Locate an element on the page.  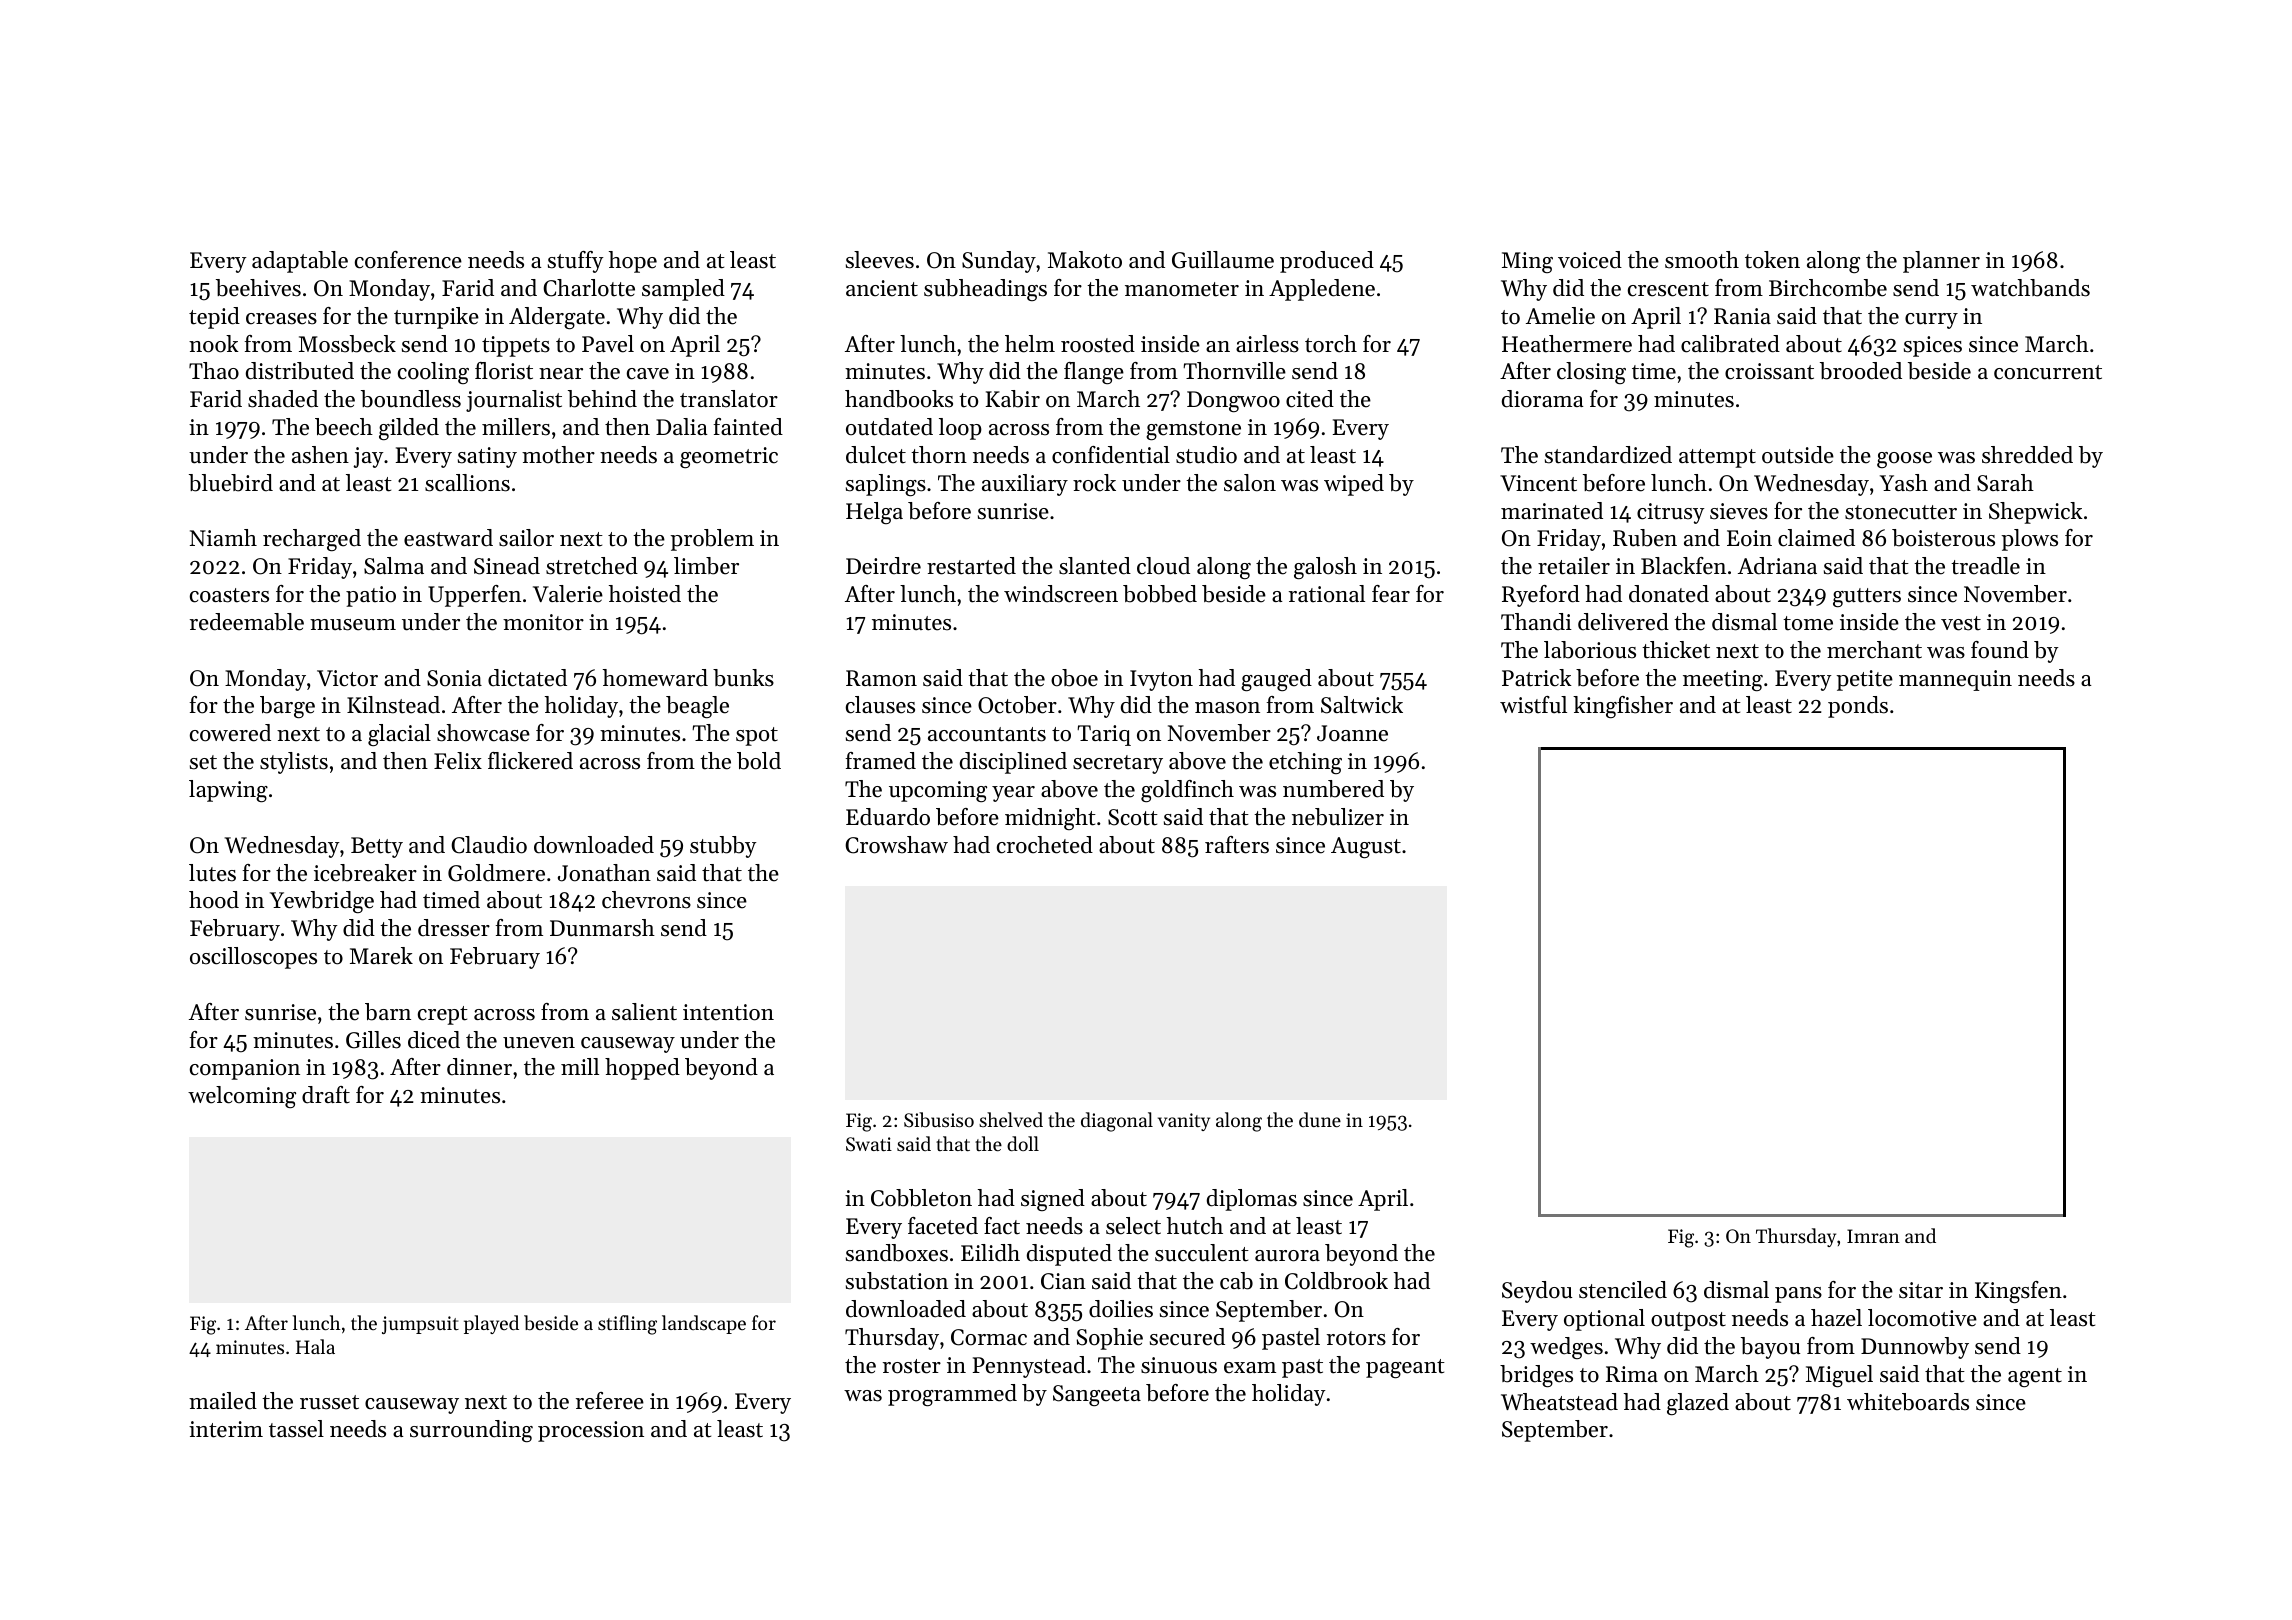
August is located at coordinates (1366, 847).
